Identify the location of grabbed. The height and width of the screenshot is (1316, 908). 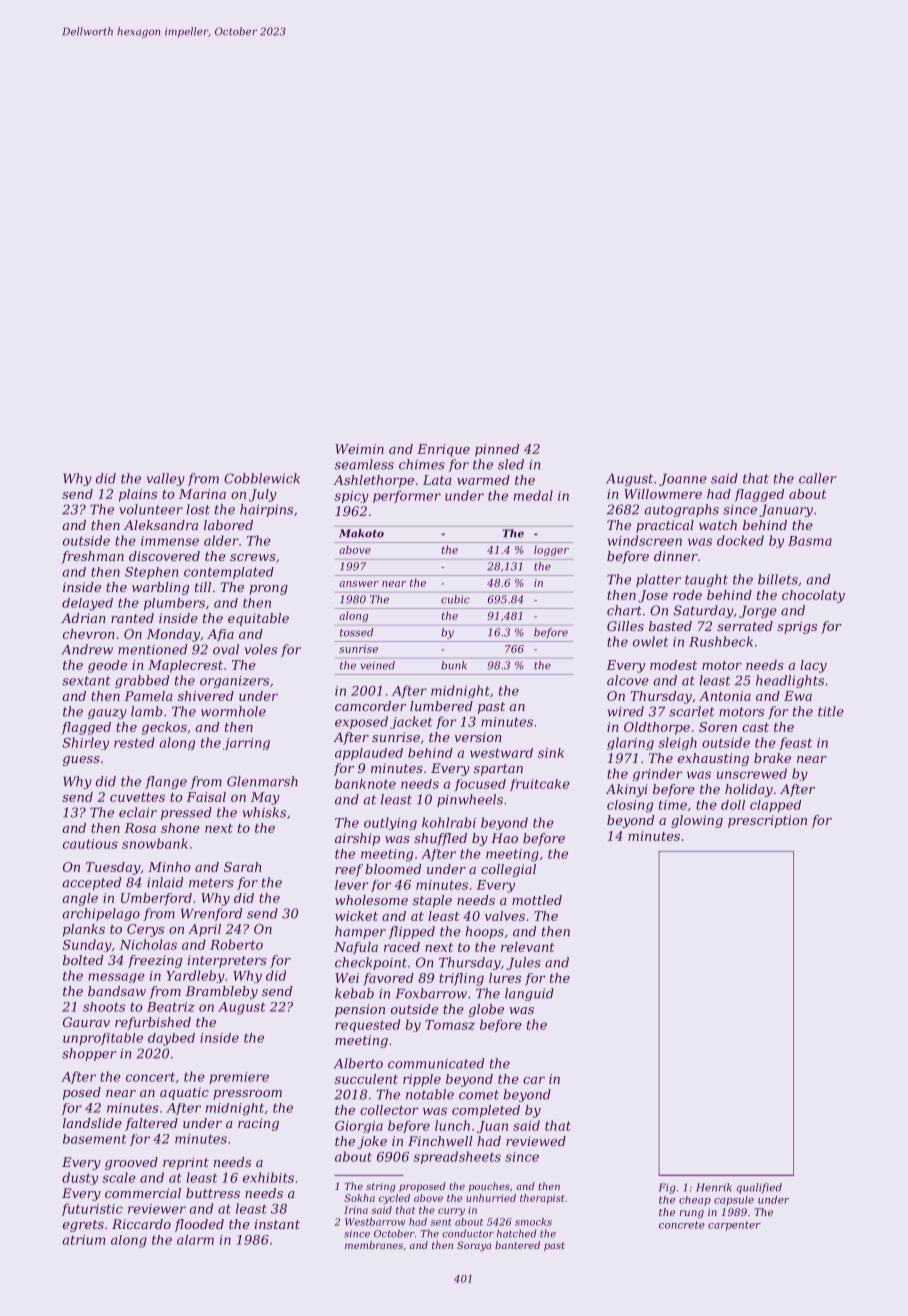
(142, 681).
